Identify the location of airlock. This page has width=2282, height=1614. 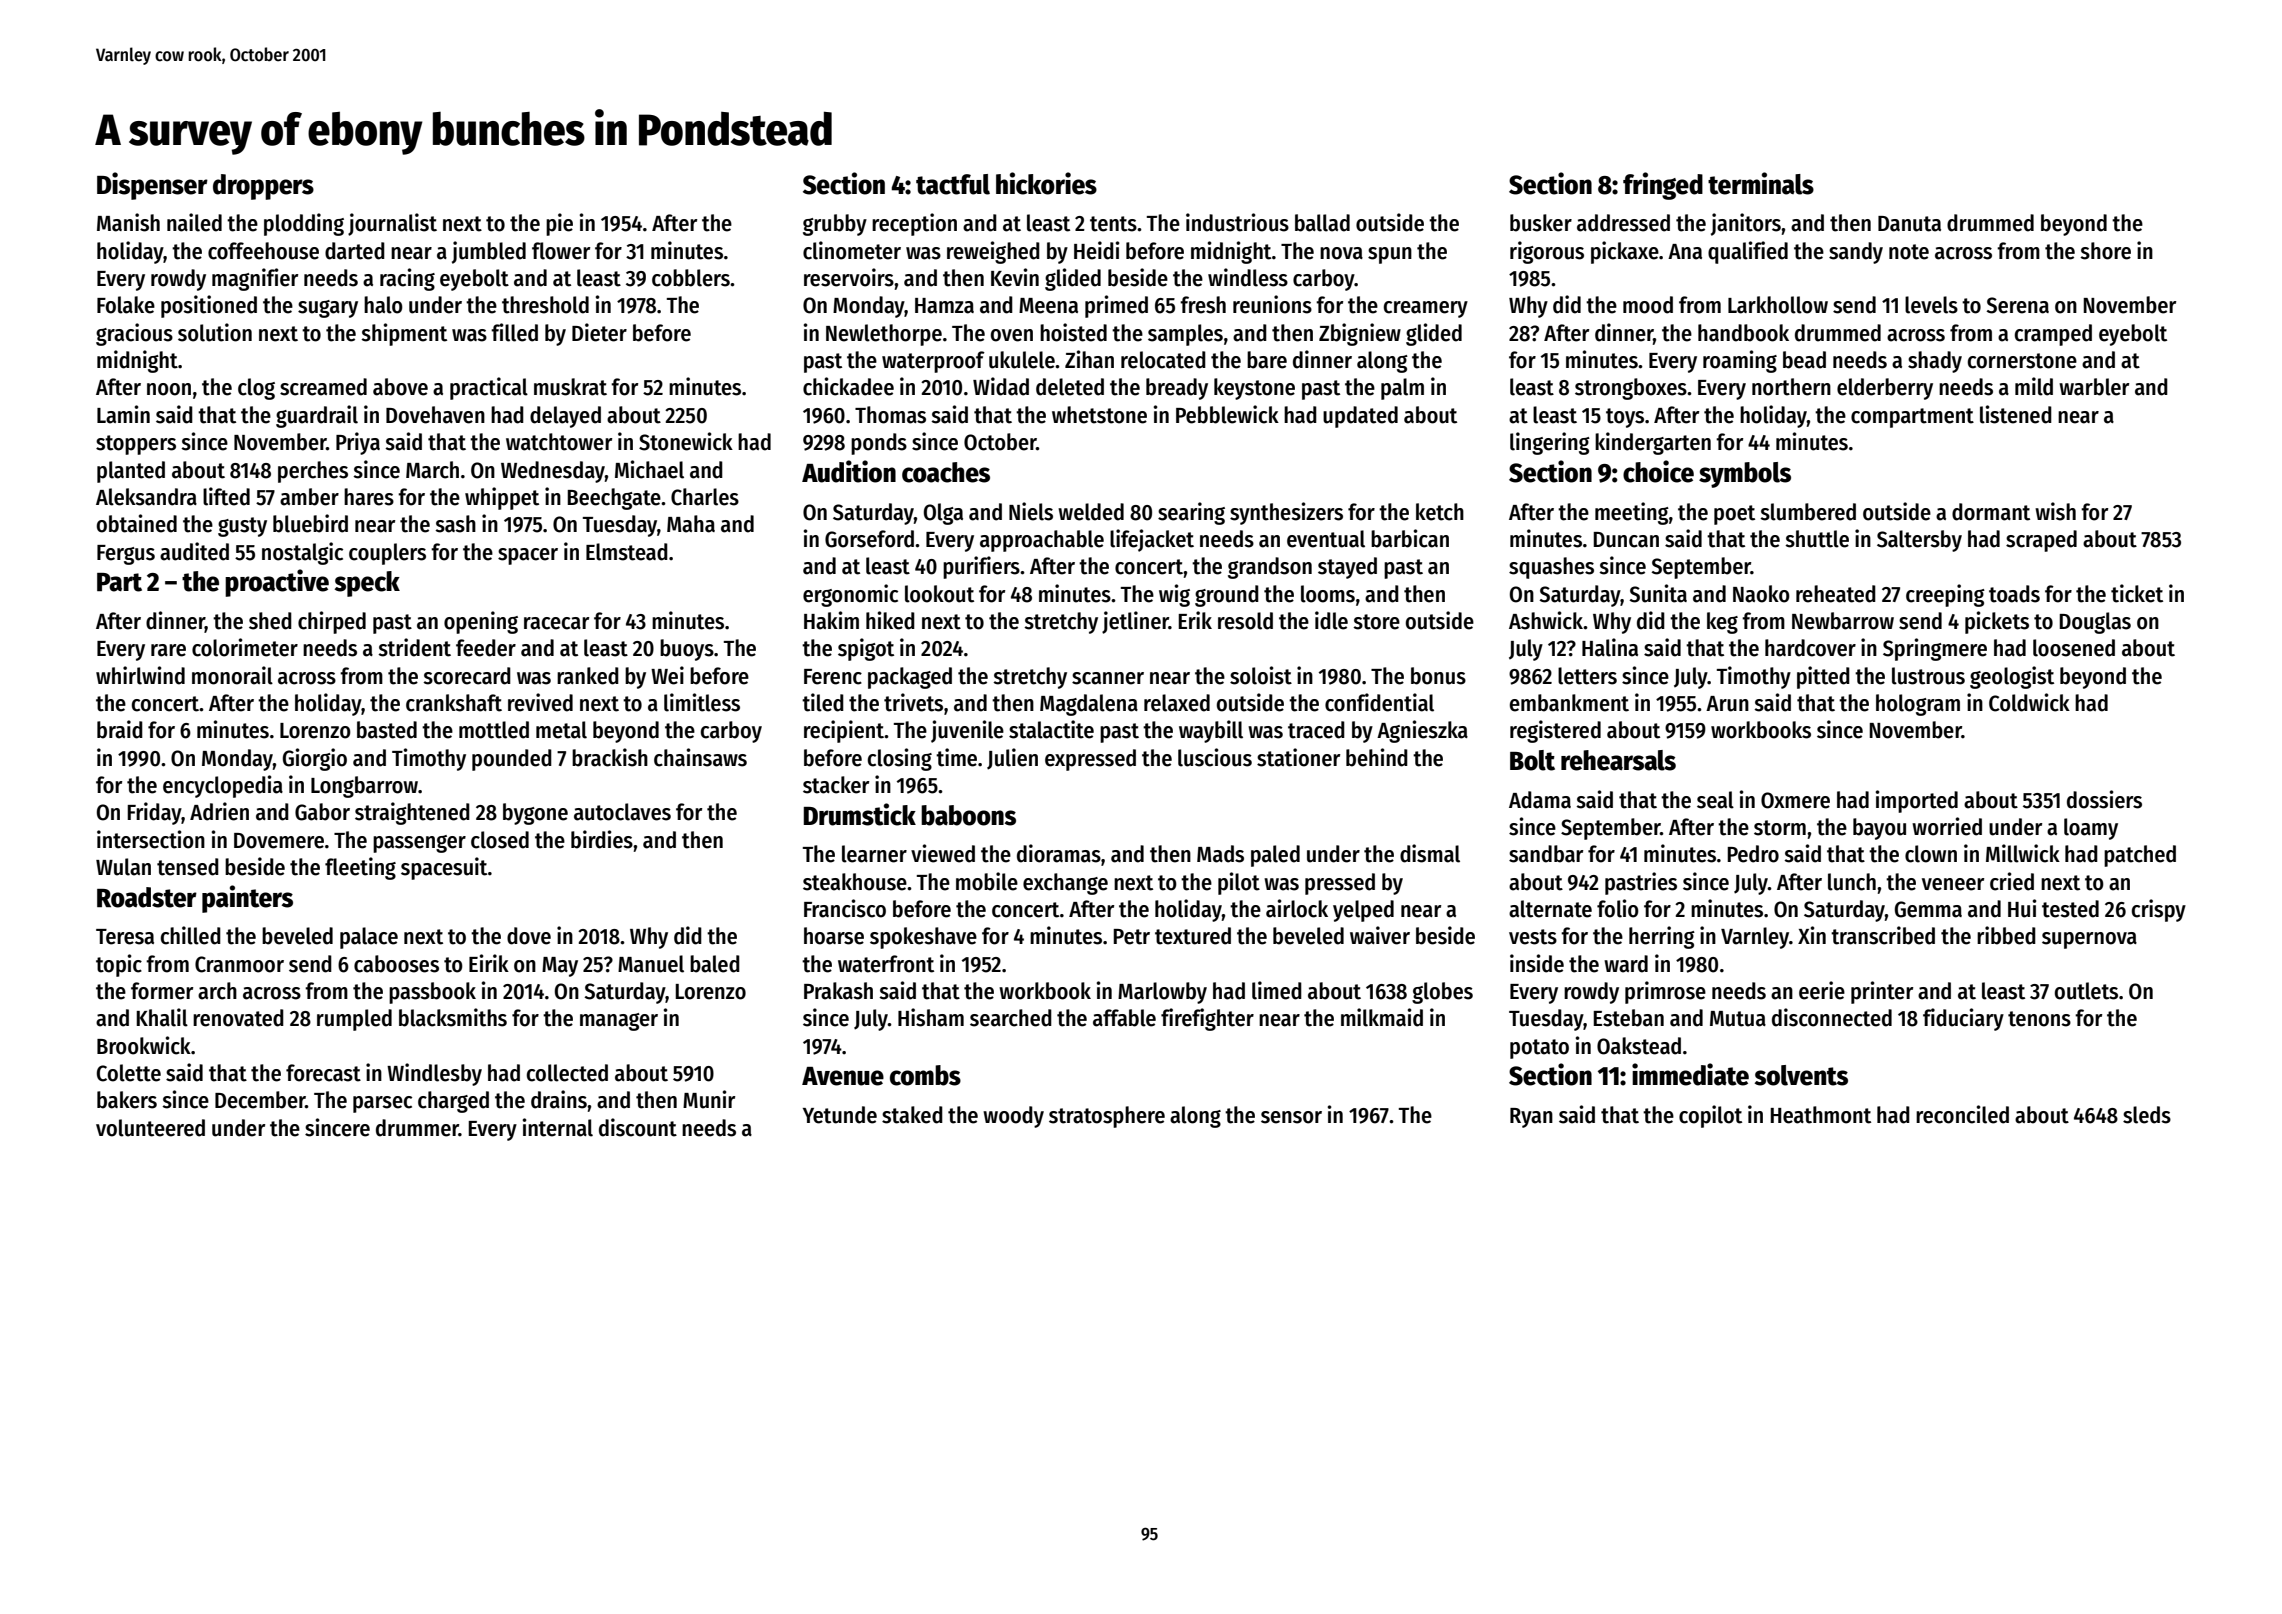
(1297, 908).
